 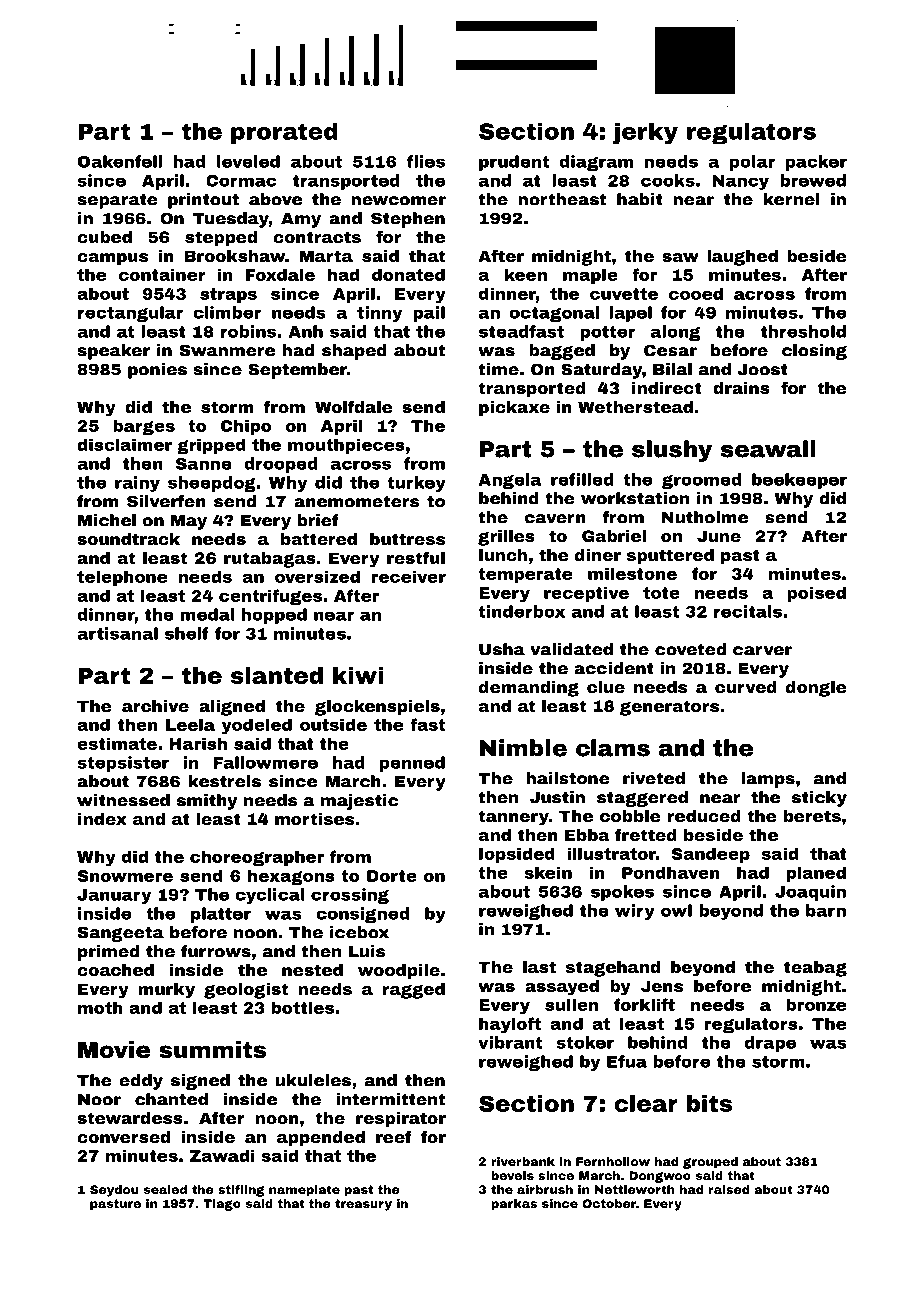 What do you see at coordinates (704, 816) in the screenshot?
I see `reduced` at bounding box center [704, 816].
